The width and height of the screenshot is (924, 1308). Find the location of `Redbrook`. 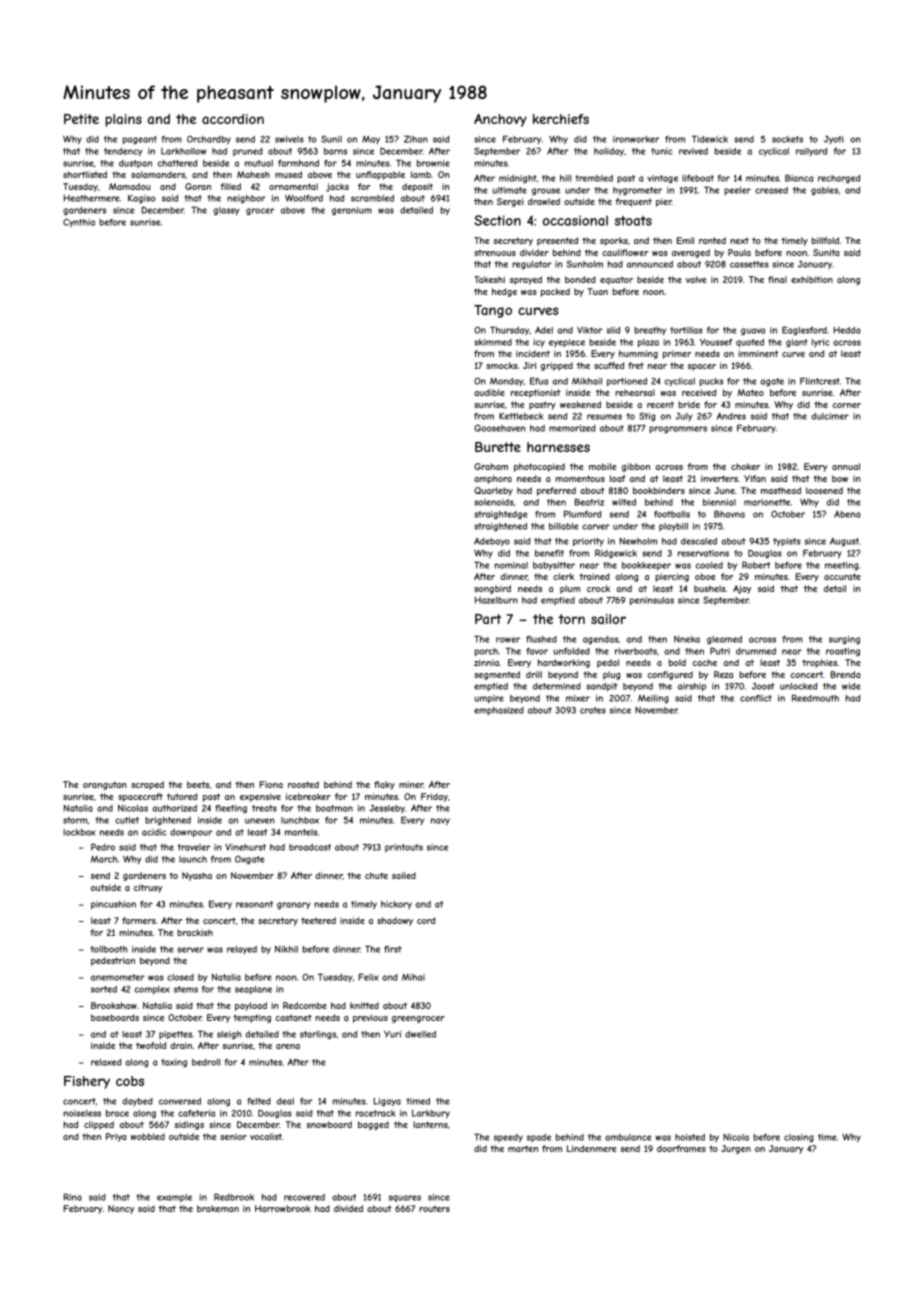

Redbrook is located at coordinates (234, 1197).
